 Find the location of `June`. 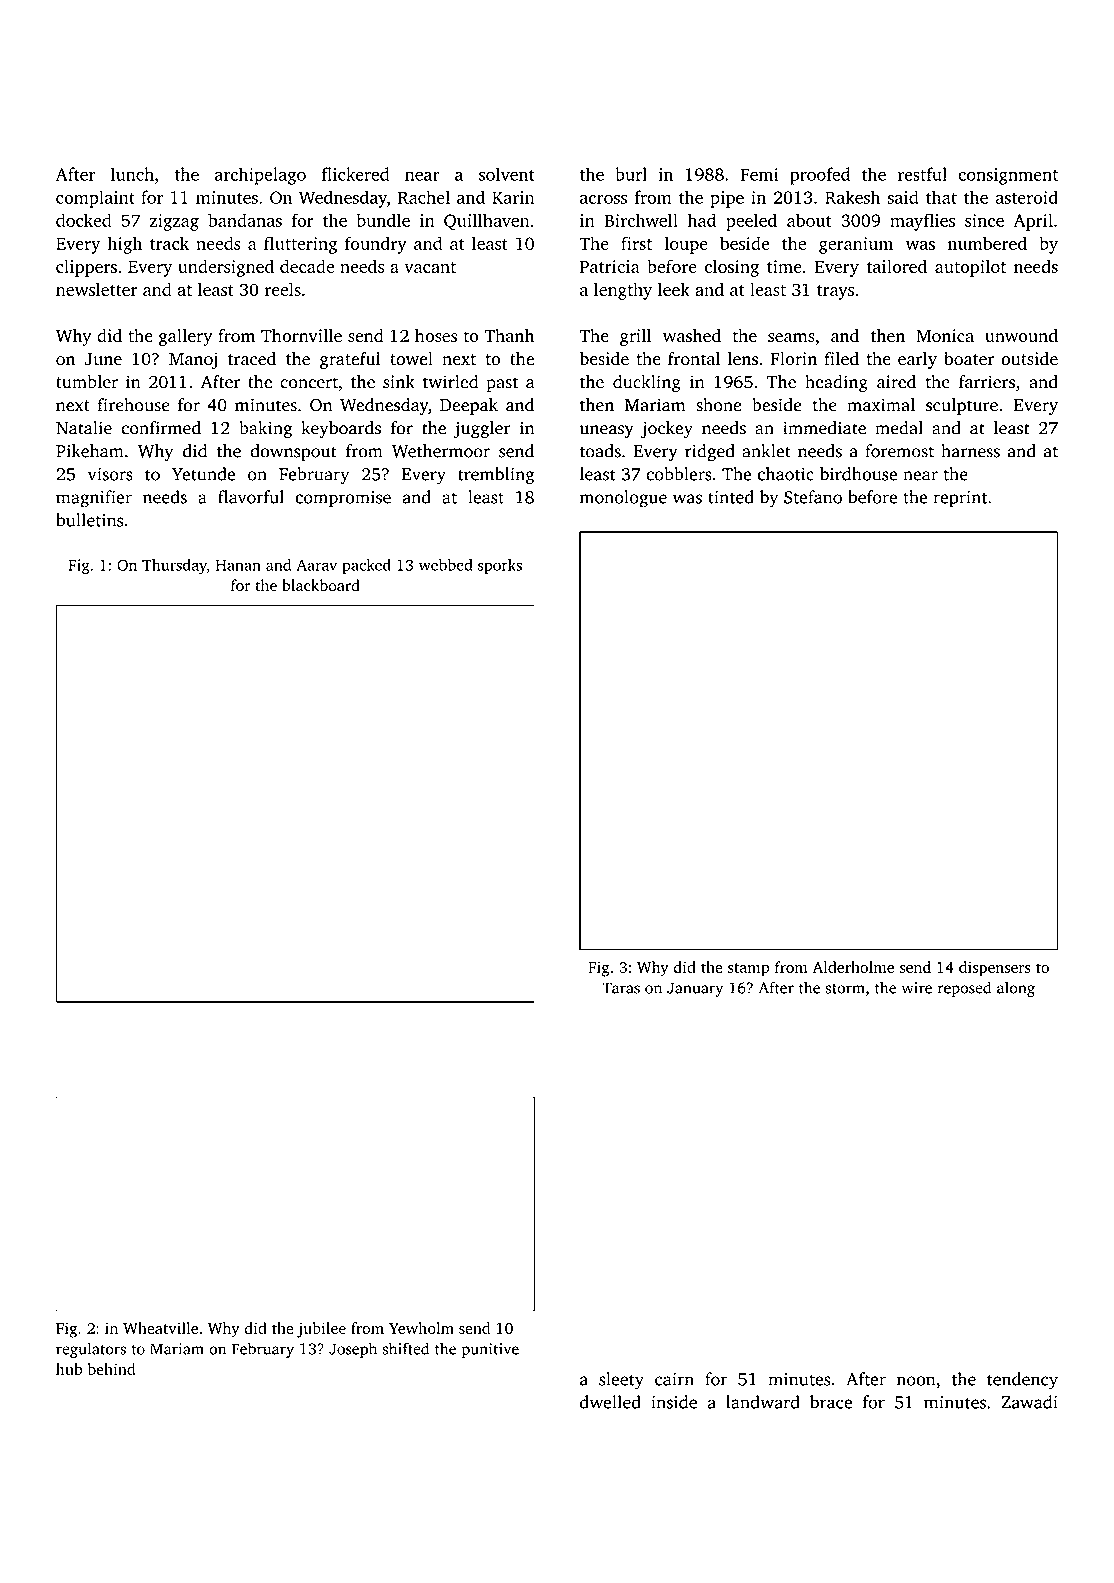

June is located at coordinates (103, 359).
